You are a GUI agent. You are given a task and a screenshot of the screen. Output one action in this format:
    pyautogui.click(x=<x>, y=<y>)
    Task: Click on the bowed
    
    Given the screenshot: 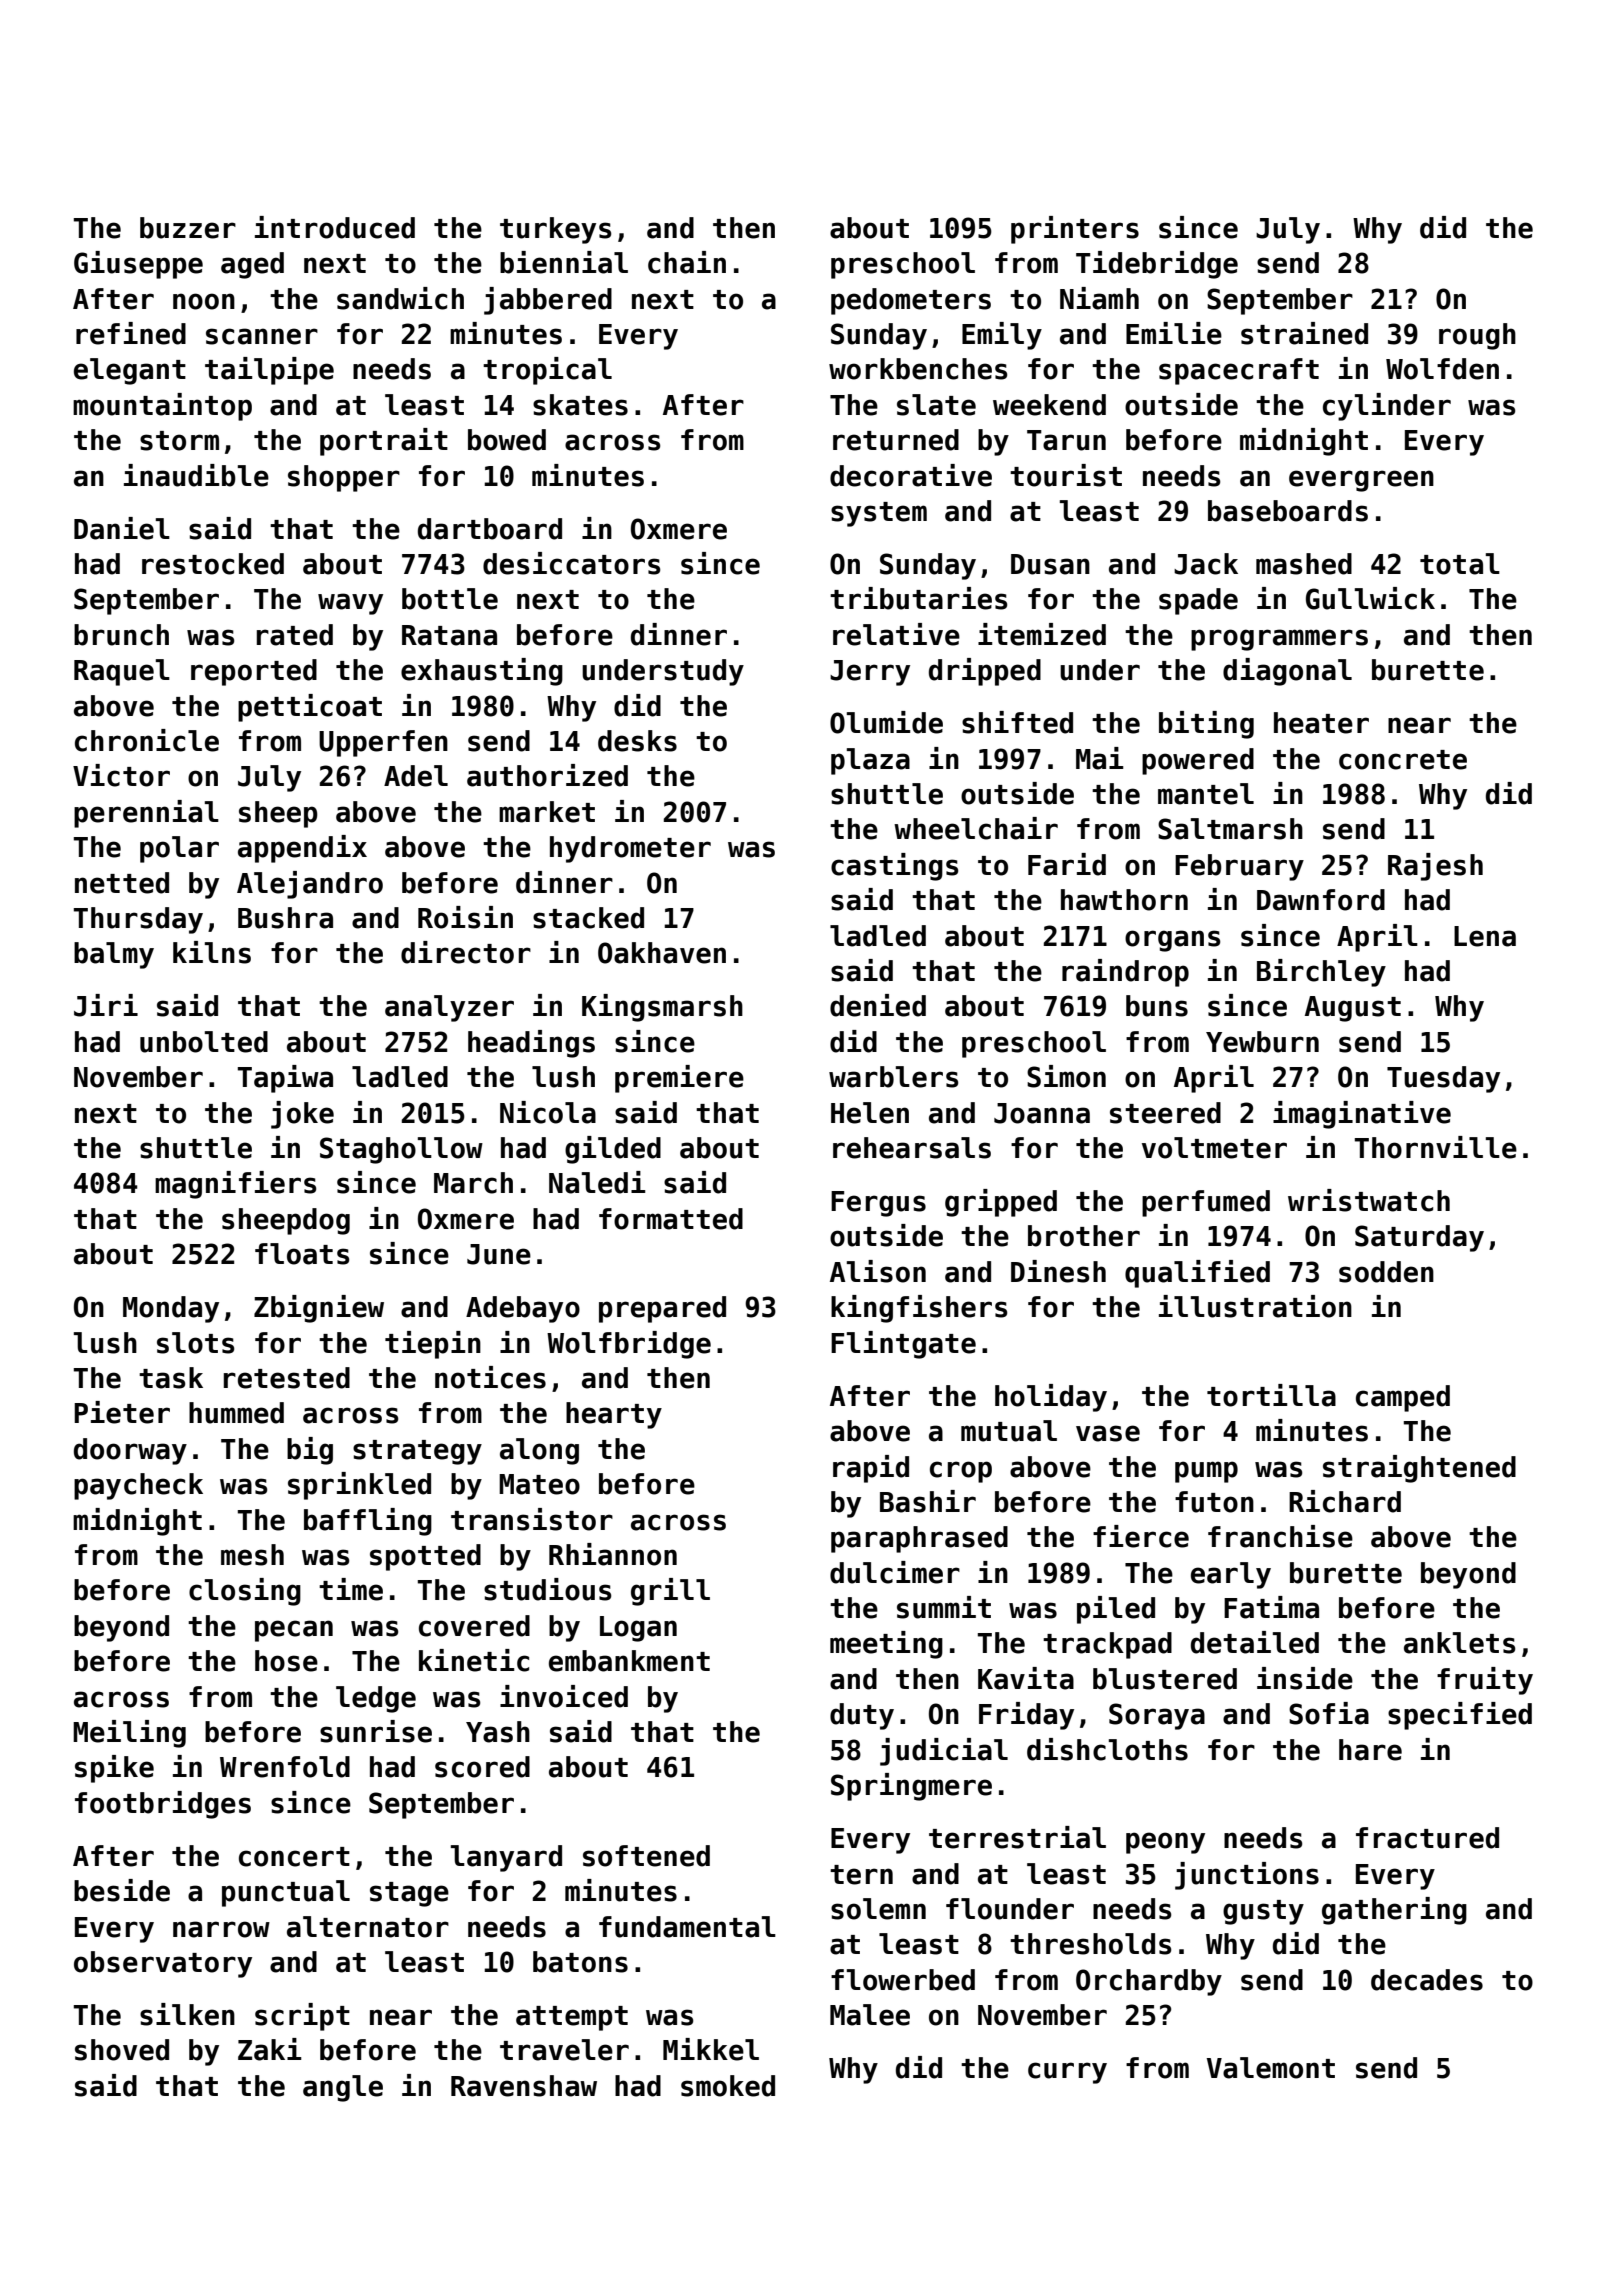 What is the action you would take?
    pyautogui.click(x=507, y=440)
